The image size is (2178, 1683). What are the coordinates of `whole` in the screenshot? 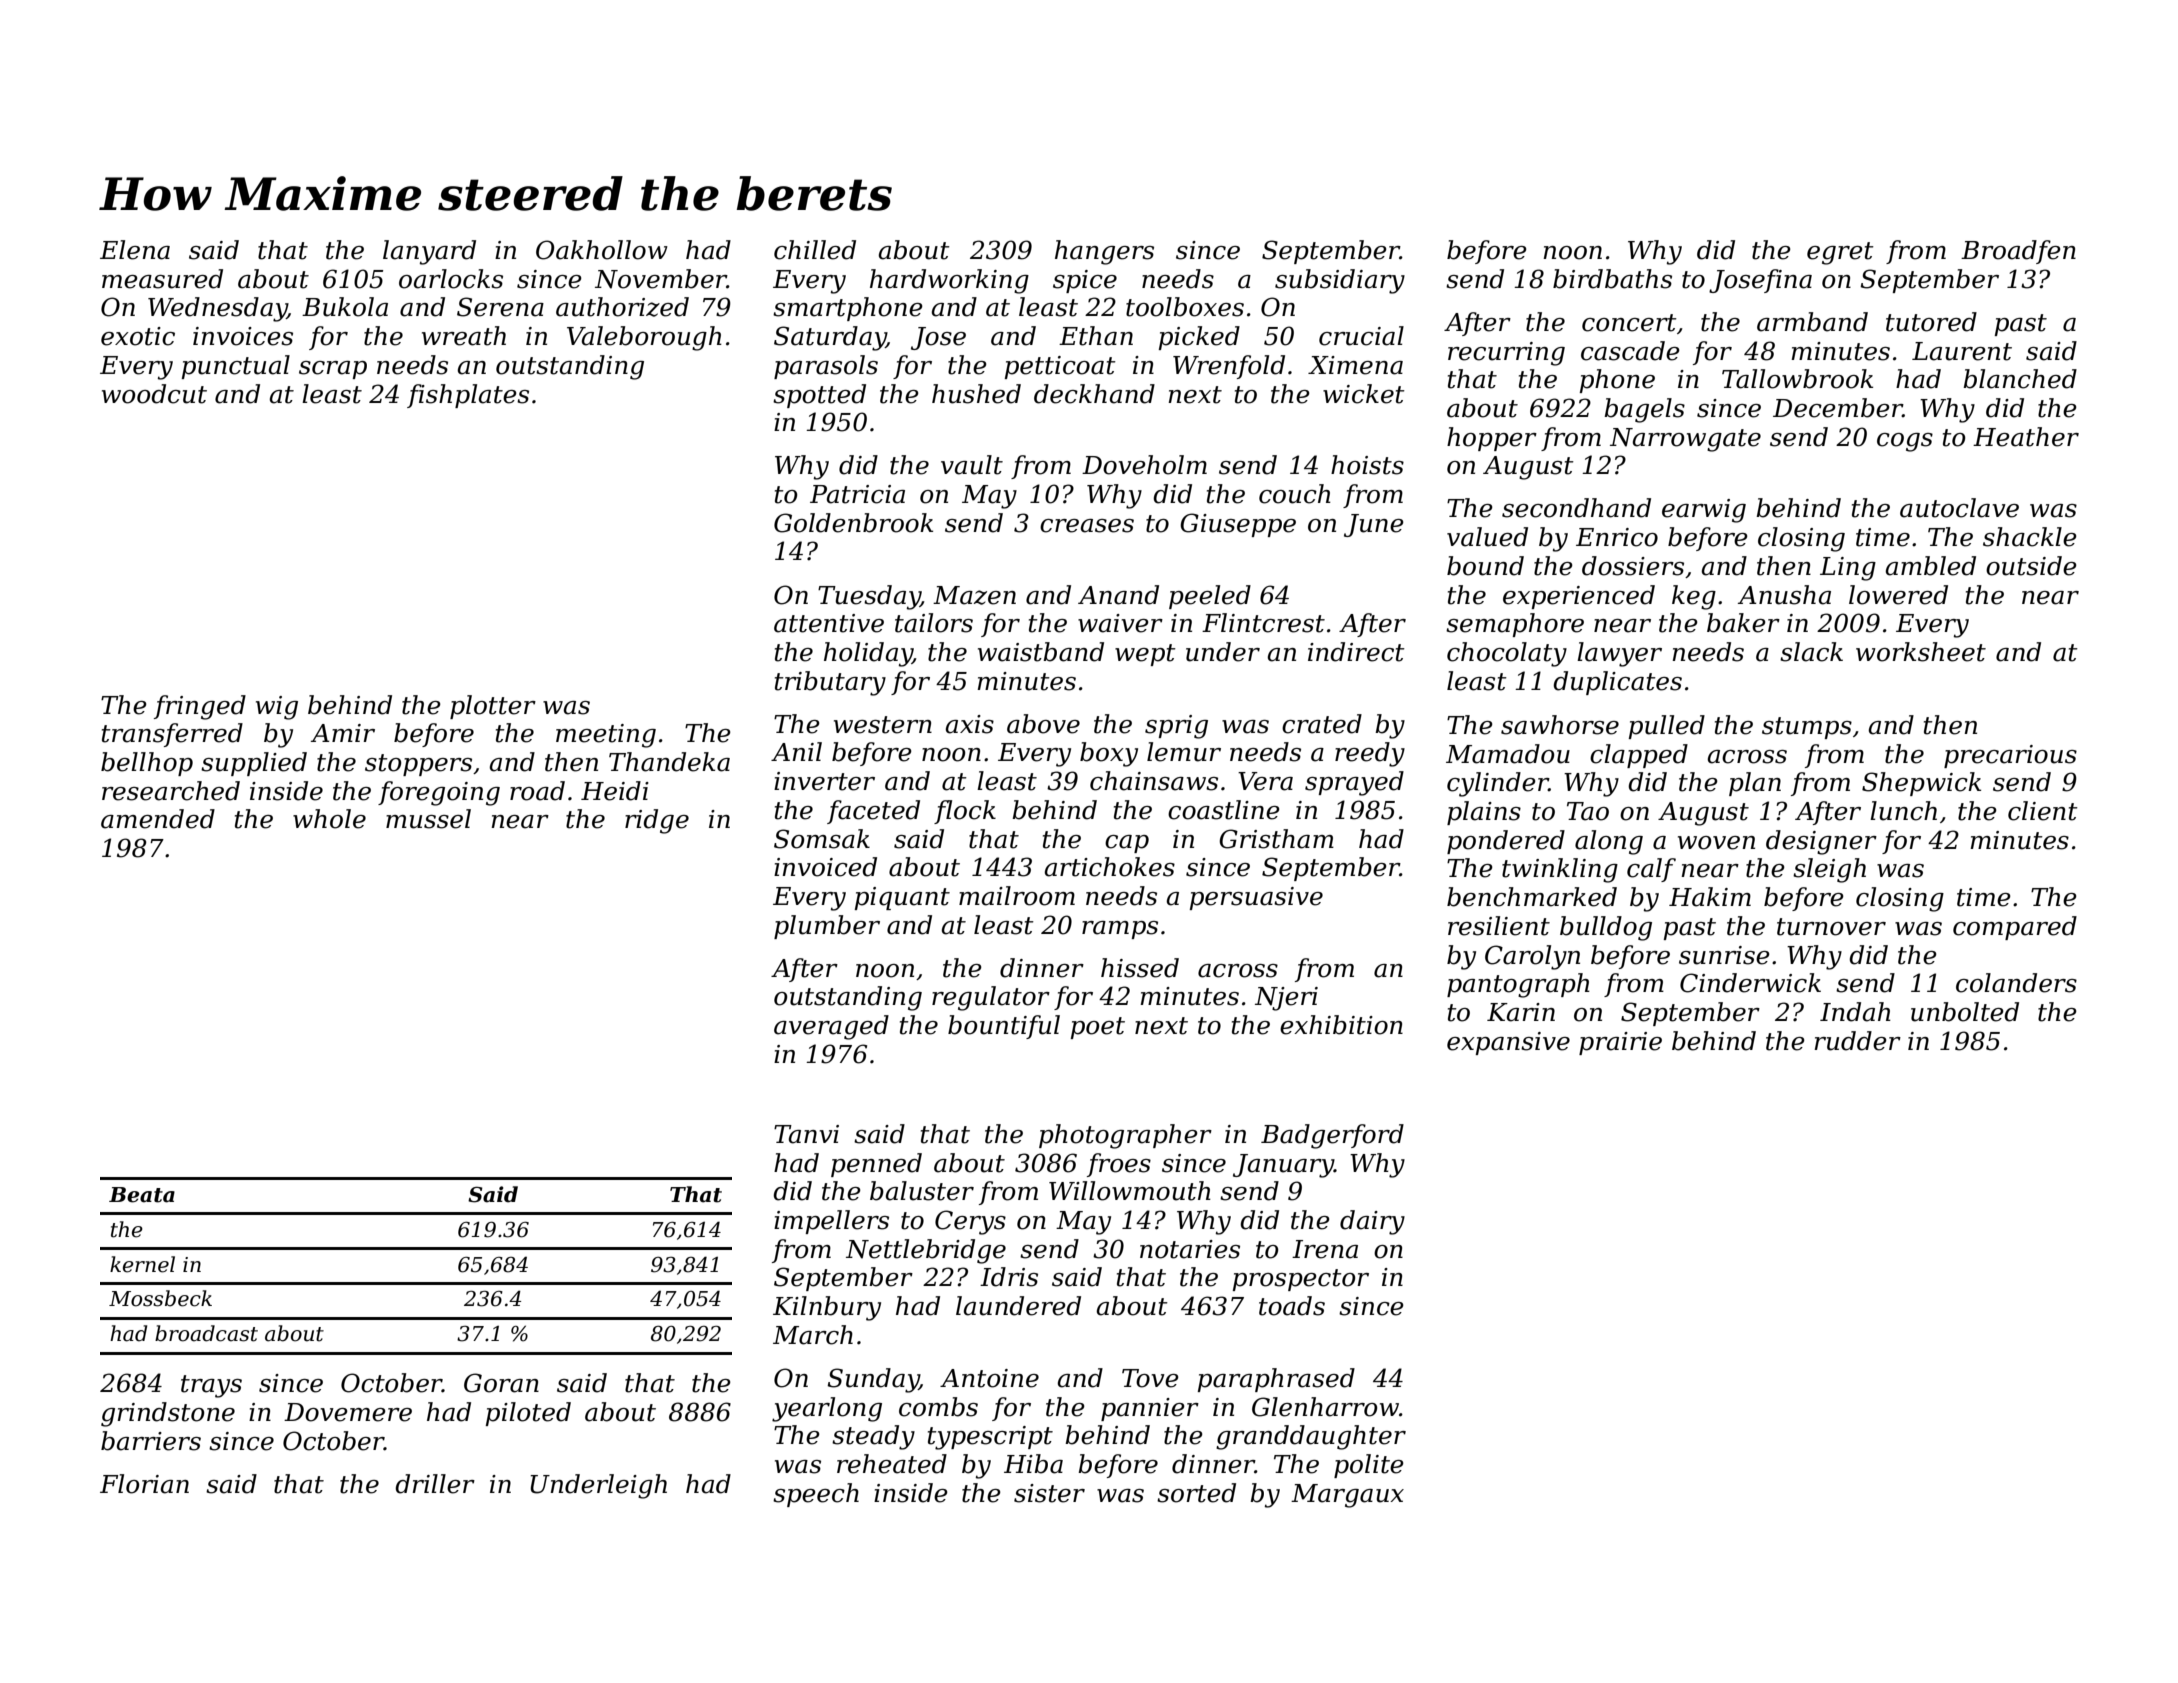 It's located at (329, 819).
